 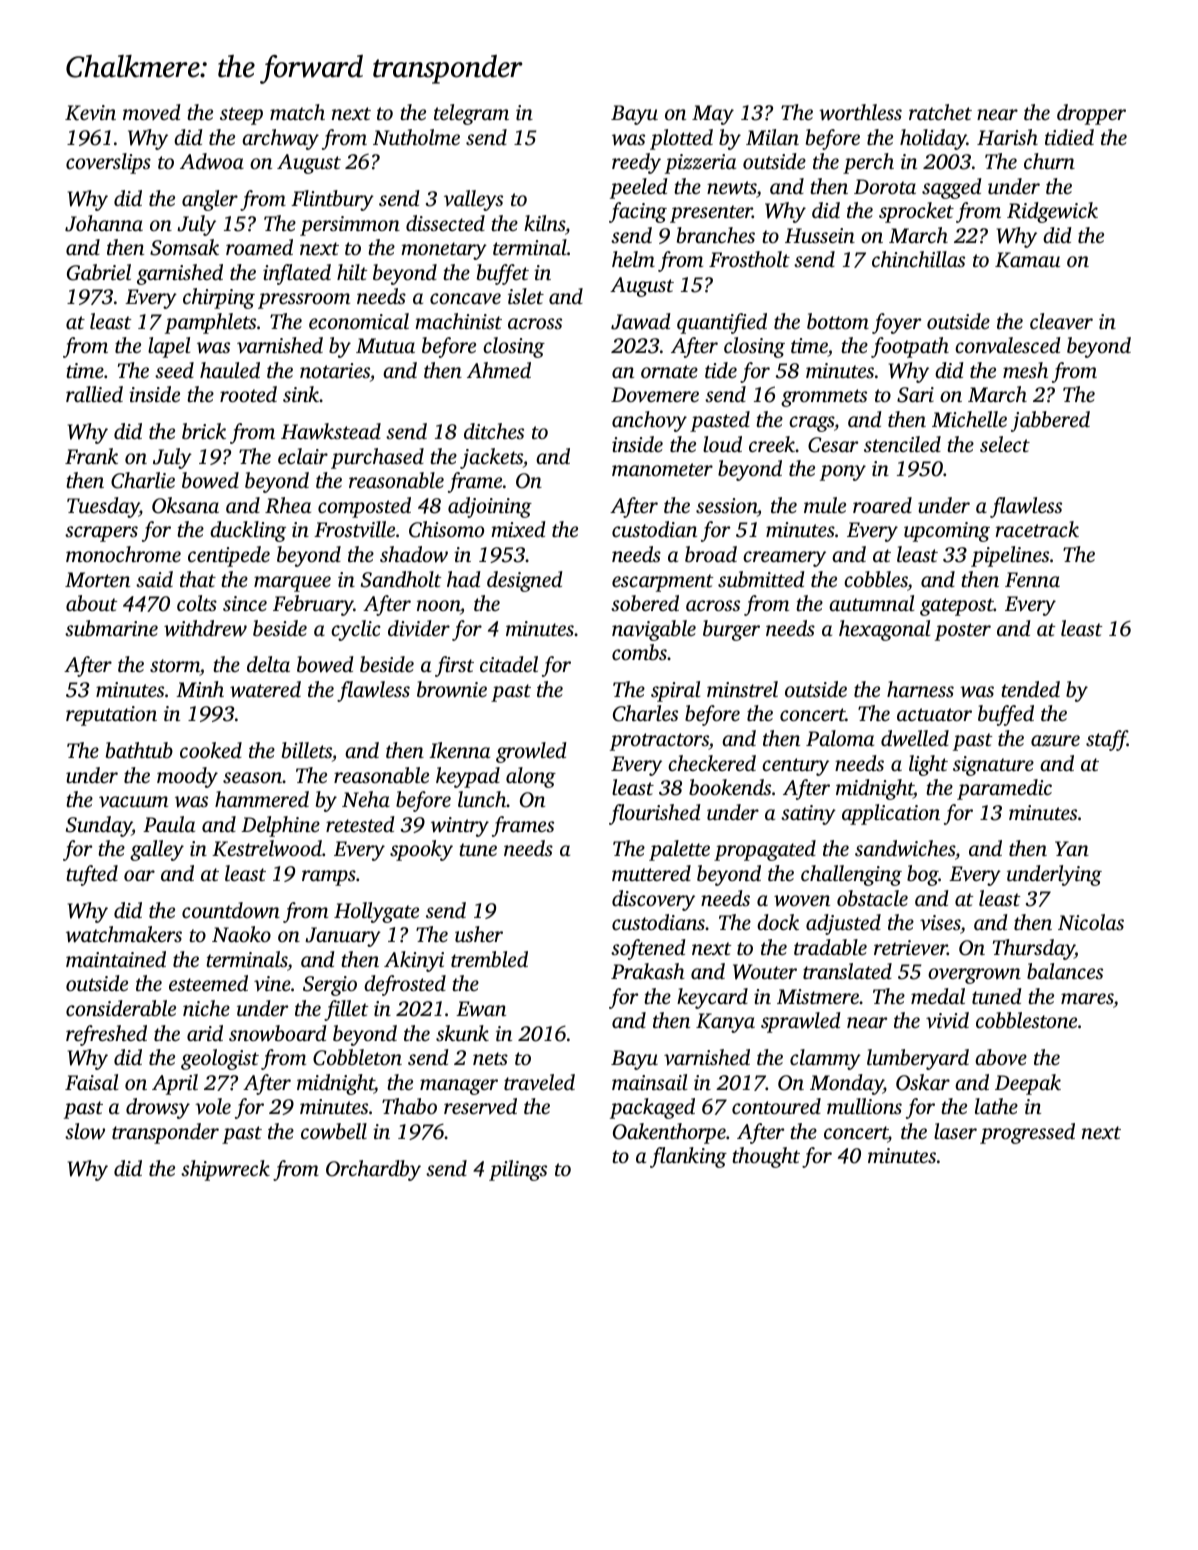 I want to click on Minh, so click(x=200, y=689).
